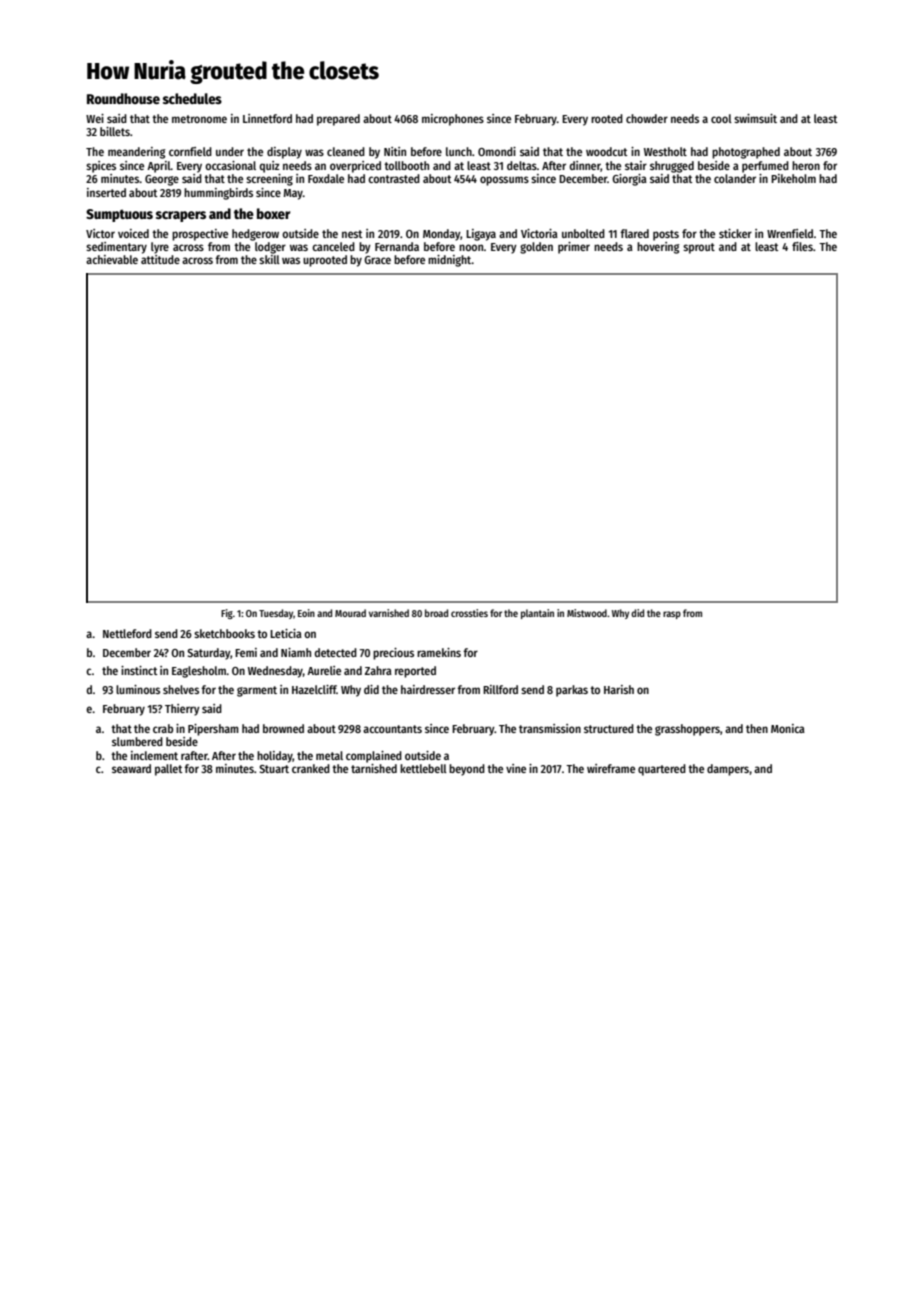 The width and height of the screenshot is (924, 1308). What do you see at coordinates (436, 613) in the screenshot?
I see `broad` at bounding box center [436, 613].
